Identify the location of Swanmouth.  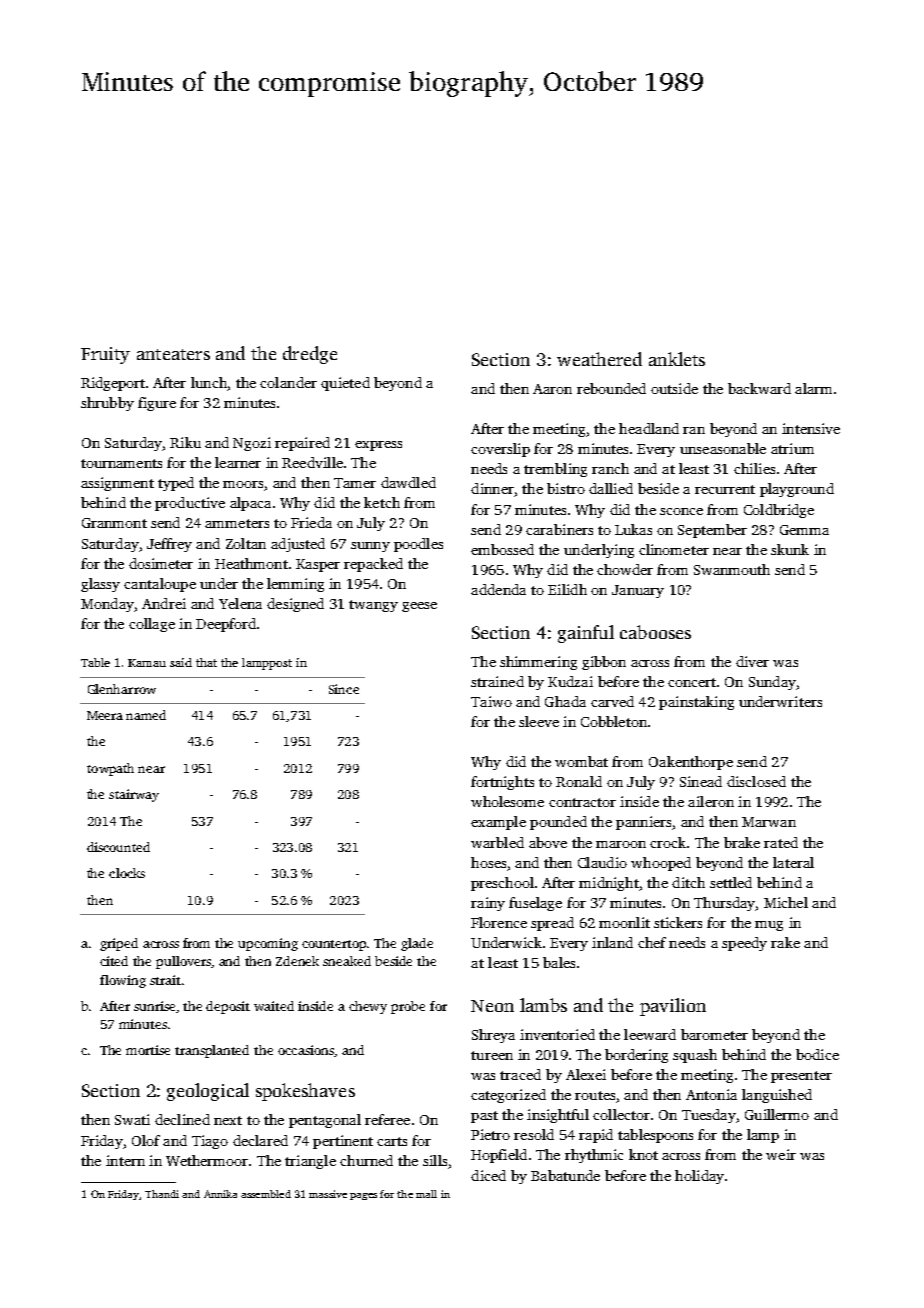
(732, 569).
